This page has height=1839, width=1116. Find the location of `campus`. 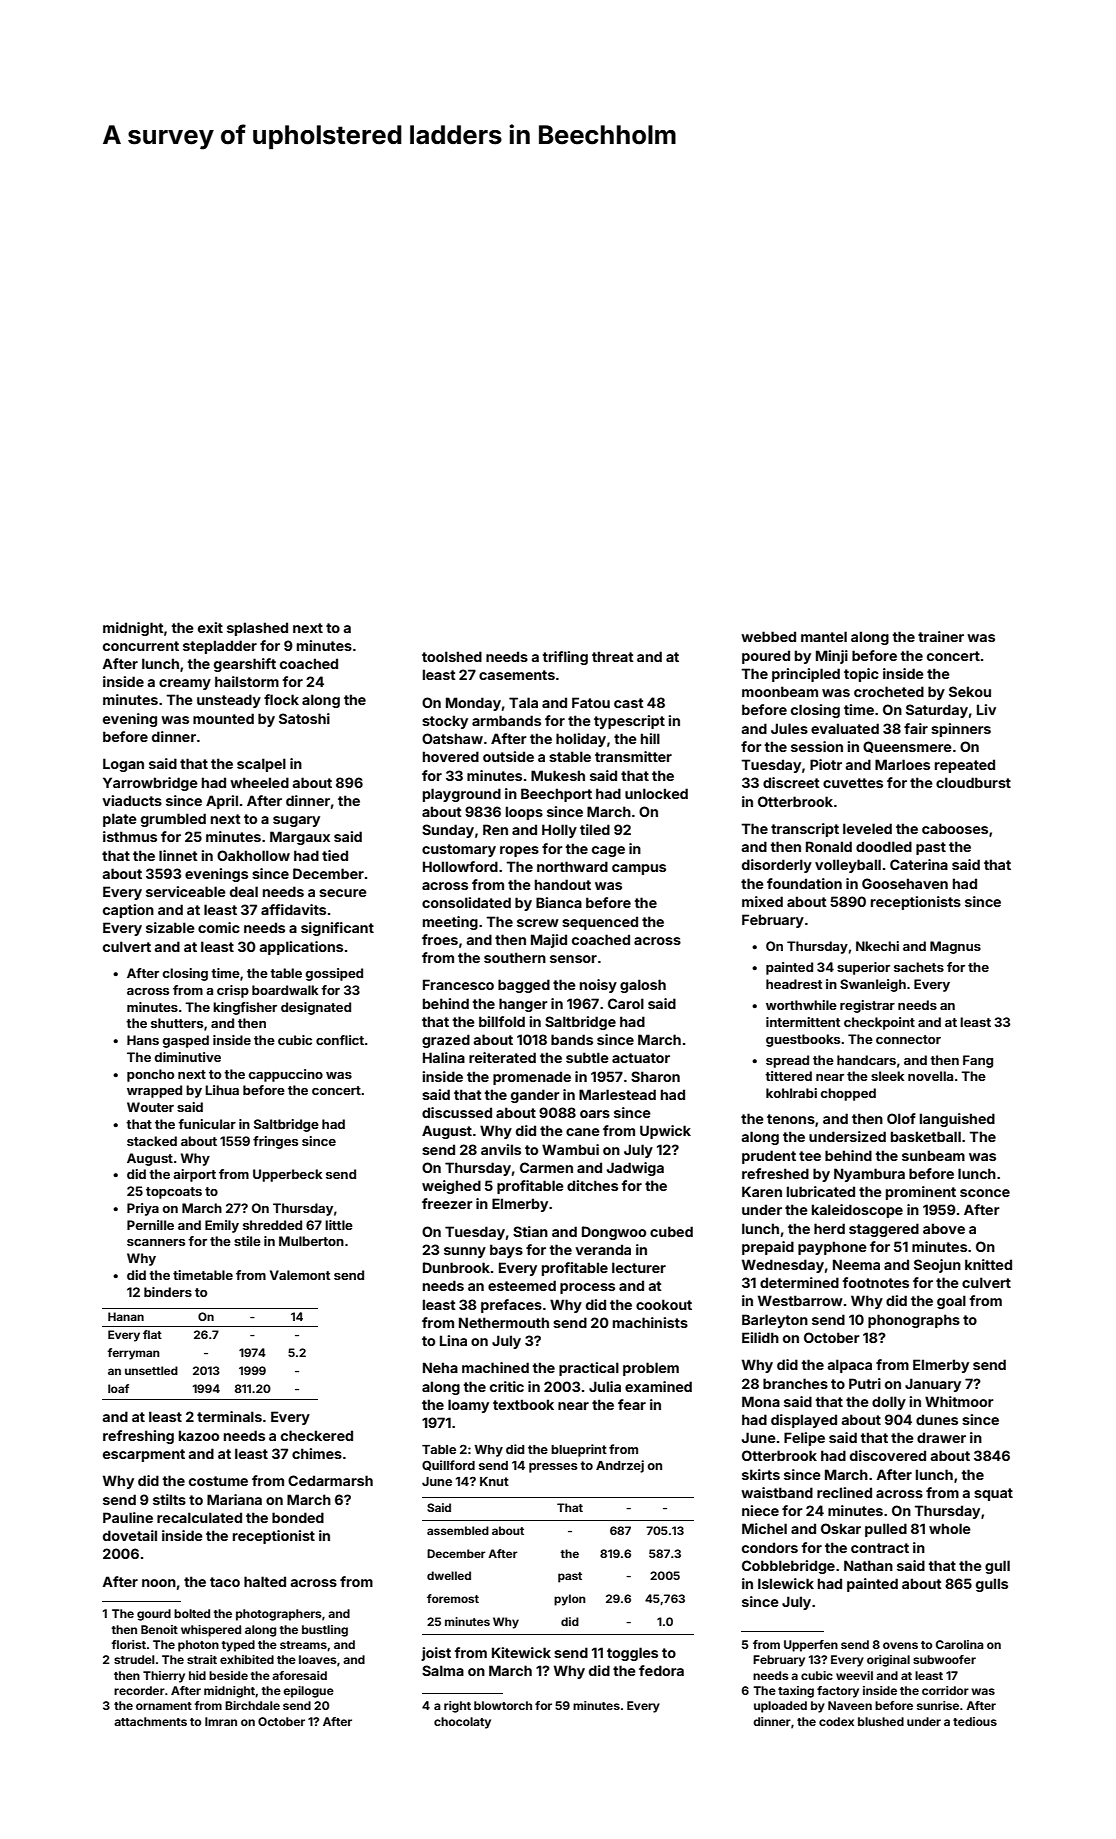

campus is located at coordinates (639, 869).
